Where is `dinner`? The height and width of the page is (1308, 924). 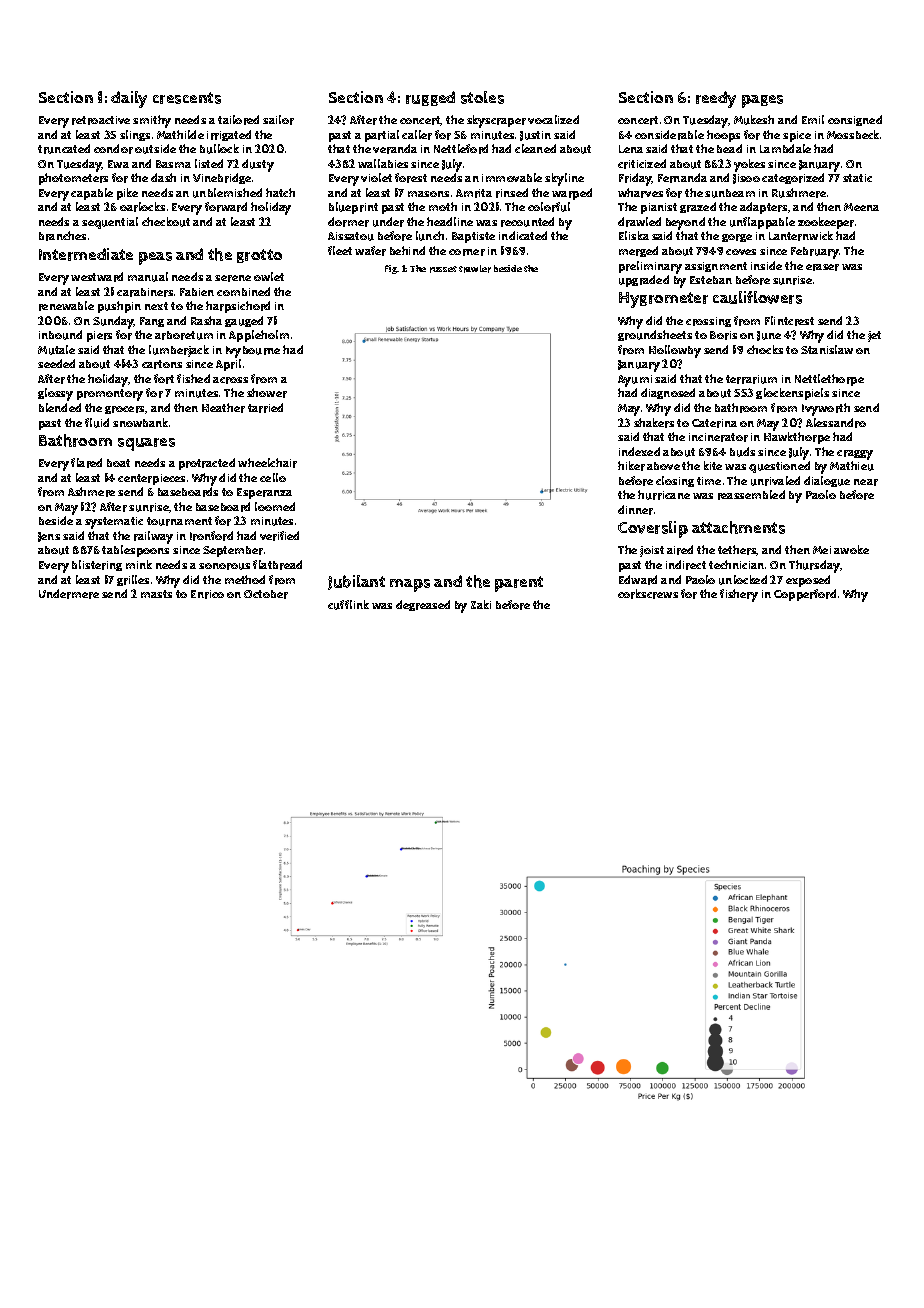
dinner is located at coordinates (635, 510).
